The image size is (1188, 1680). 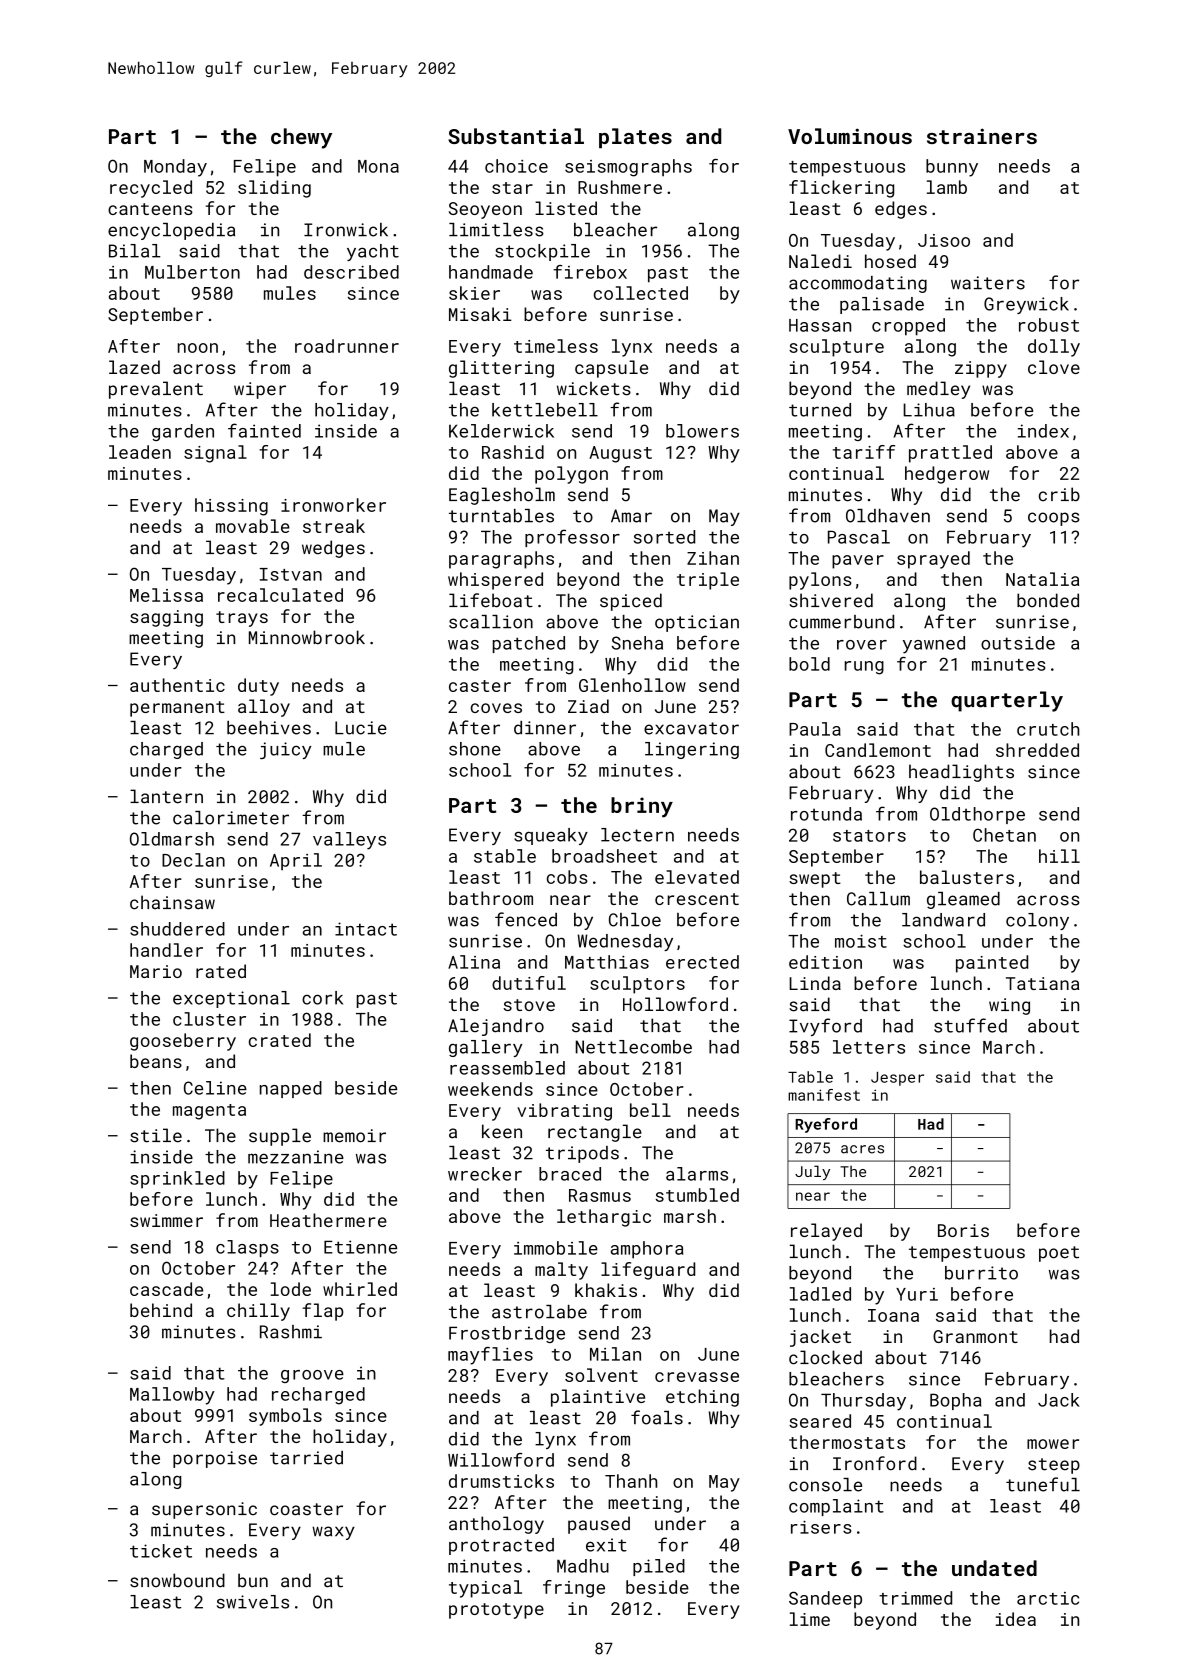 I want to click on plates, so click(x=635, y=138).
